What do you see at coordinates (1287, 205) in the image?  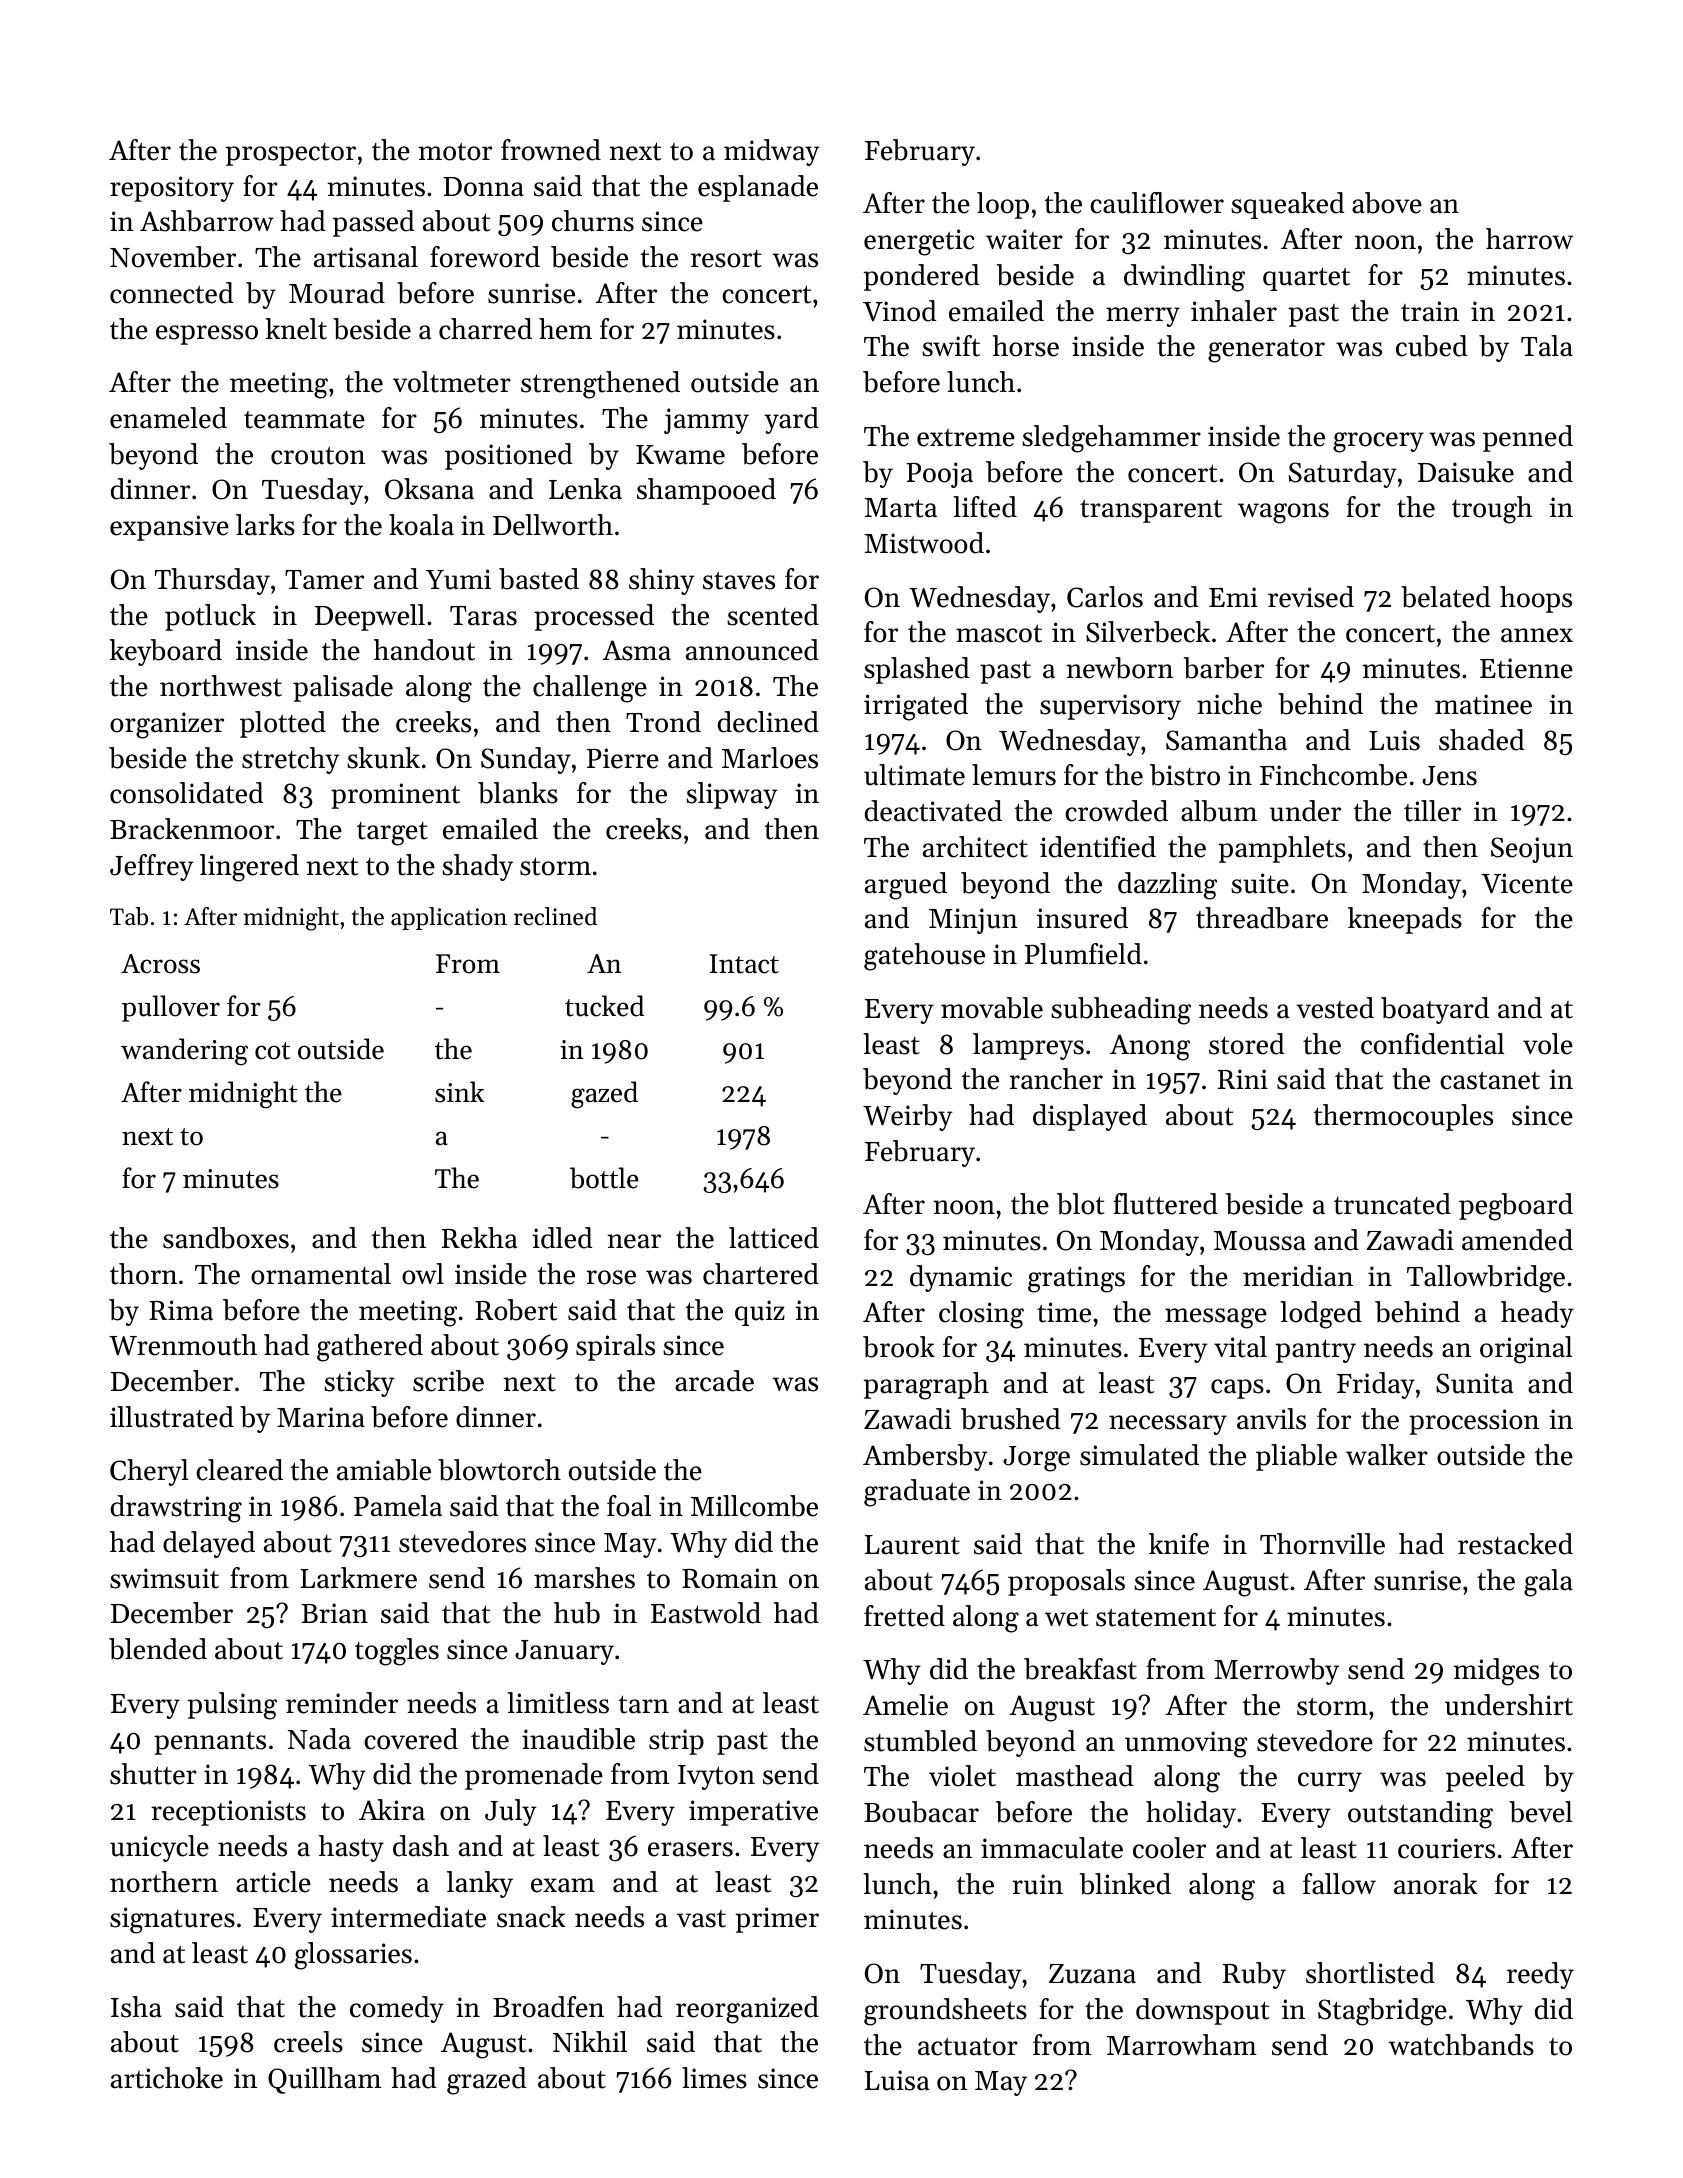 I see `squeaked` at bounding box center [1287, 205].
